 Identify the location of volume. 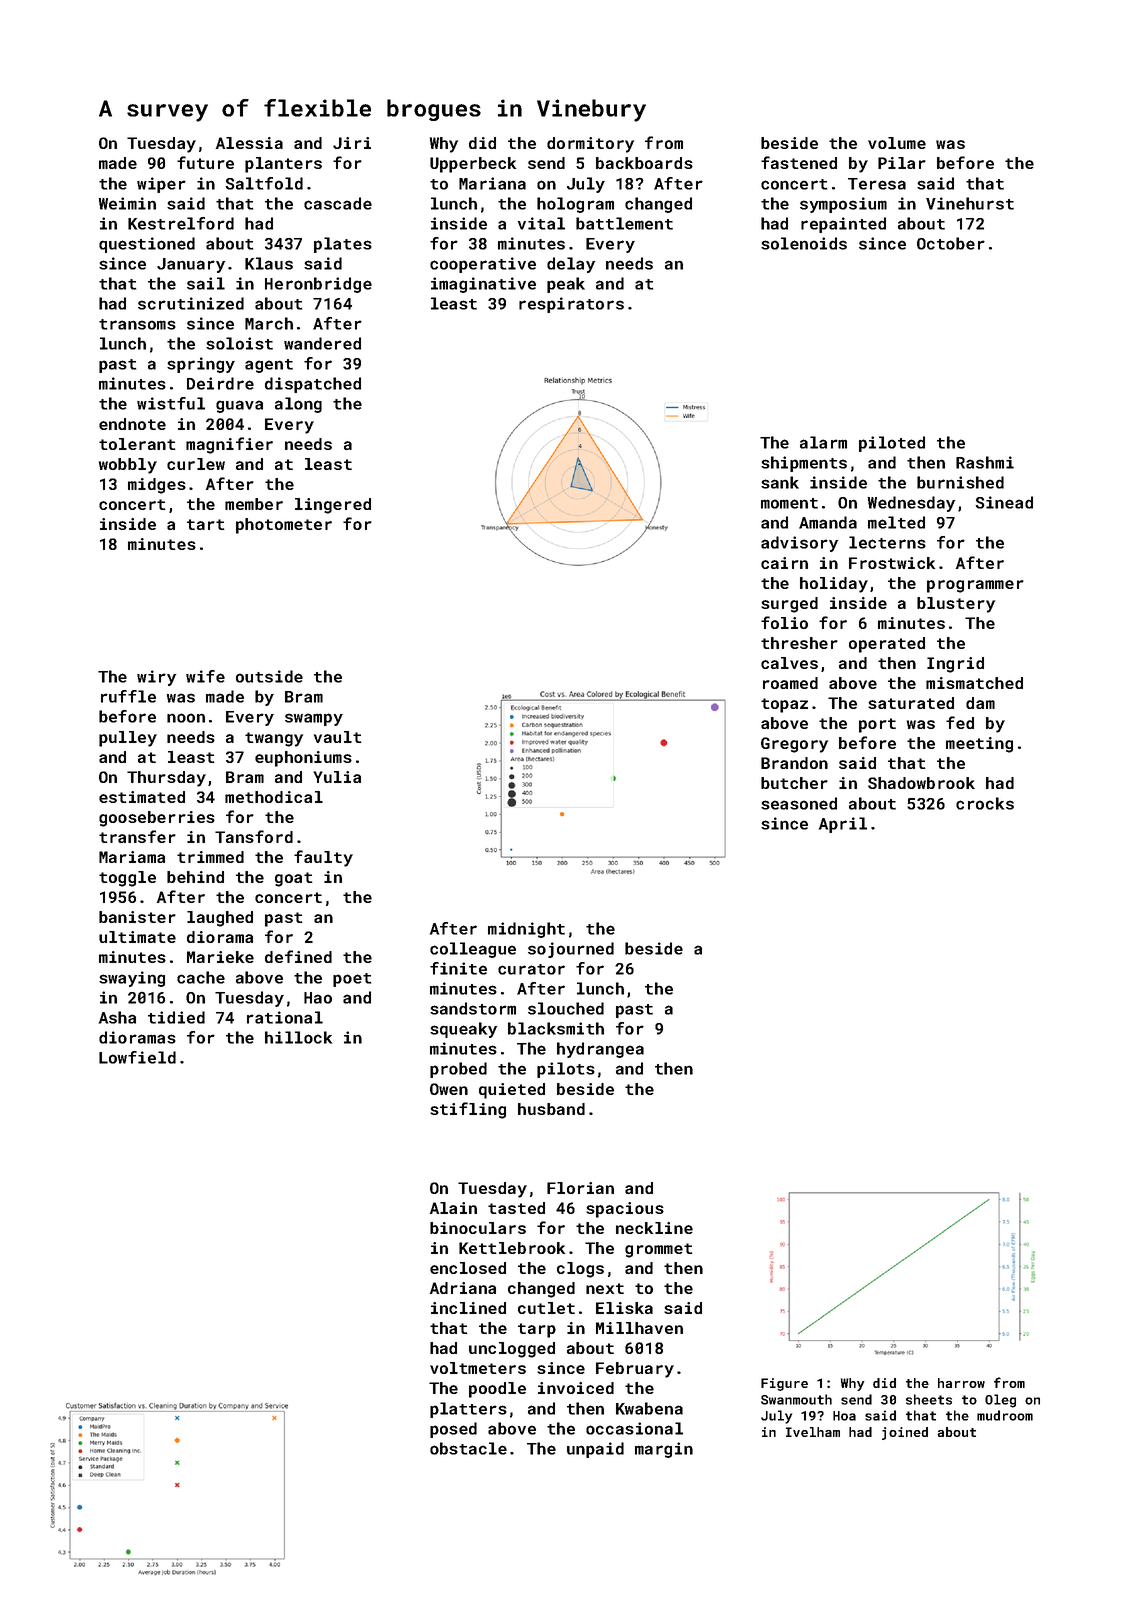
(897, 143).
